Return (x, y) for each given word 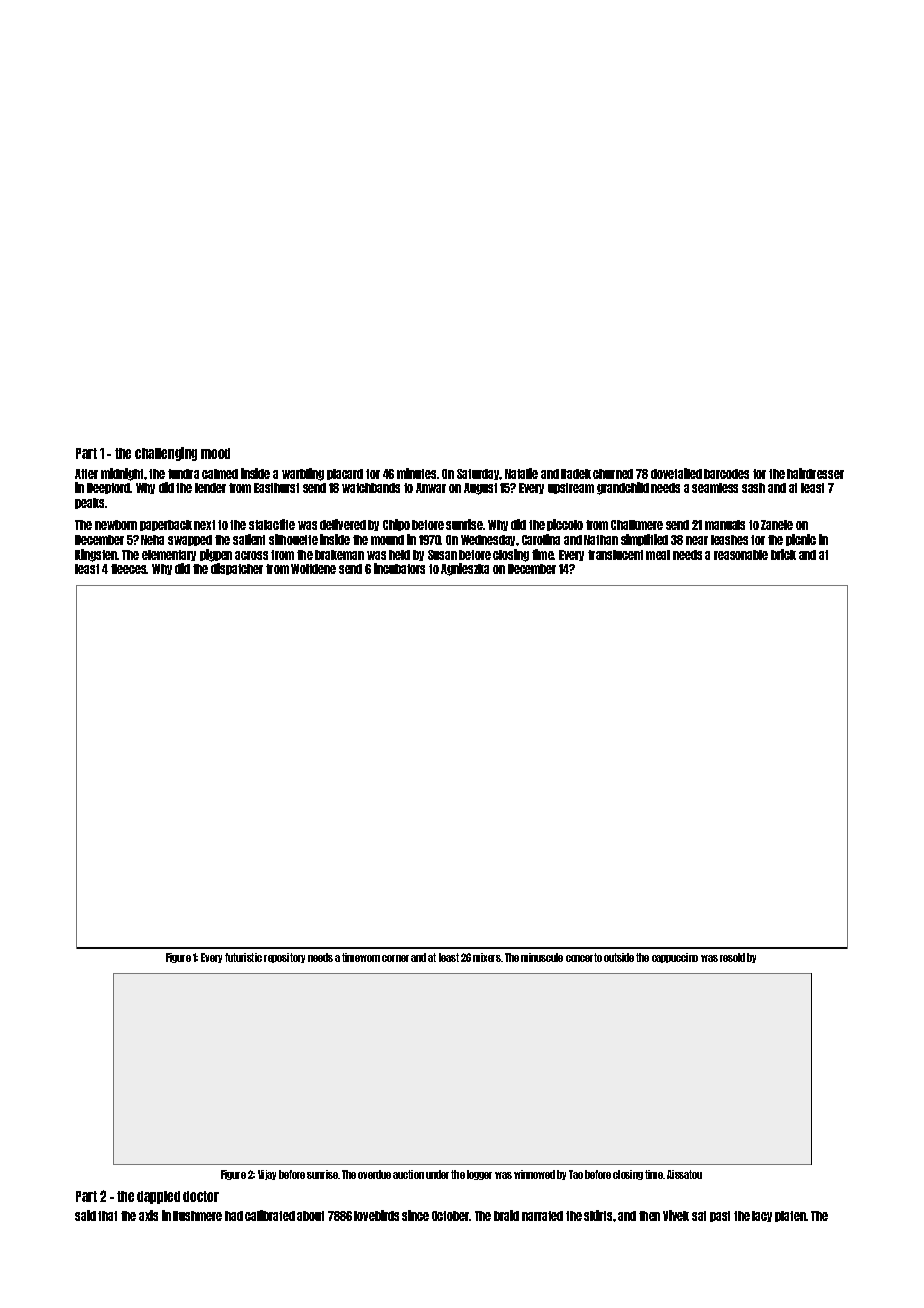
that (107, 1216)
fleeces (129, 569)
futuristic (243, 957)
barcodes (726, 474)
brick (783, 554)
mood (215, 453)
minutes (416, 473)
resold (732, 957)
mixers (487, 957)
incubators (399, 568)
